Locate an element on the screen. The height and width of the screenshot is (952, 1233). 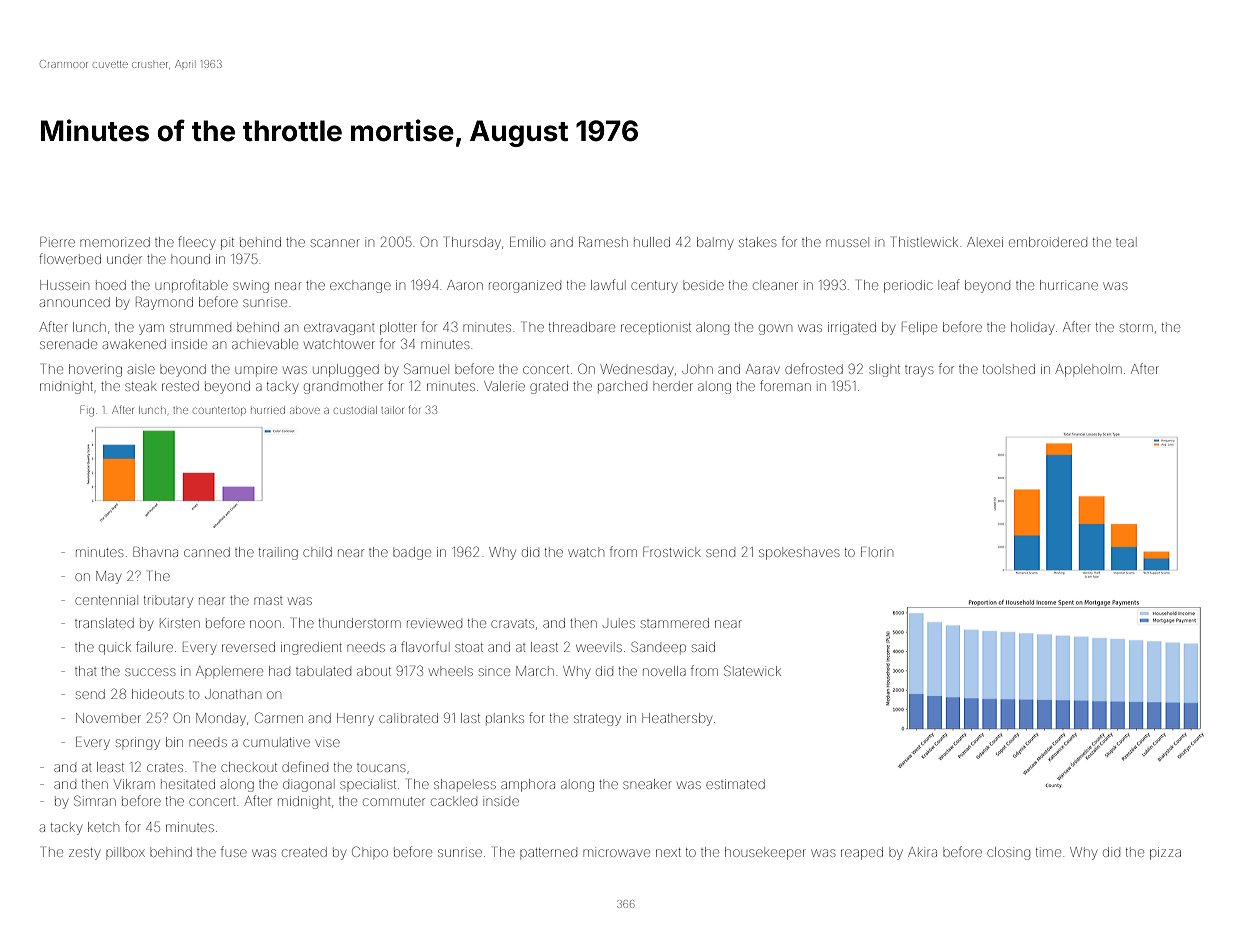
that is located at coordinates (86, 671).
